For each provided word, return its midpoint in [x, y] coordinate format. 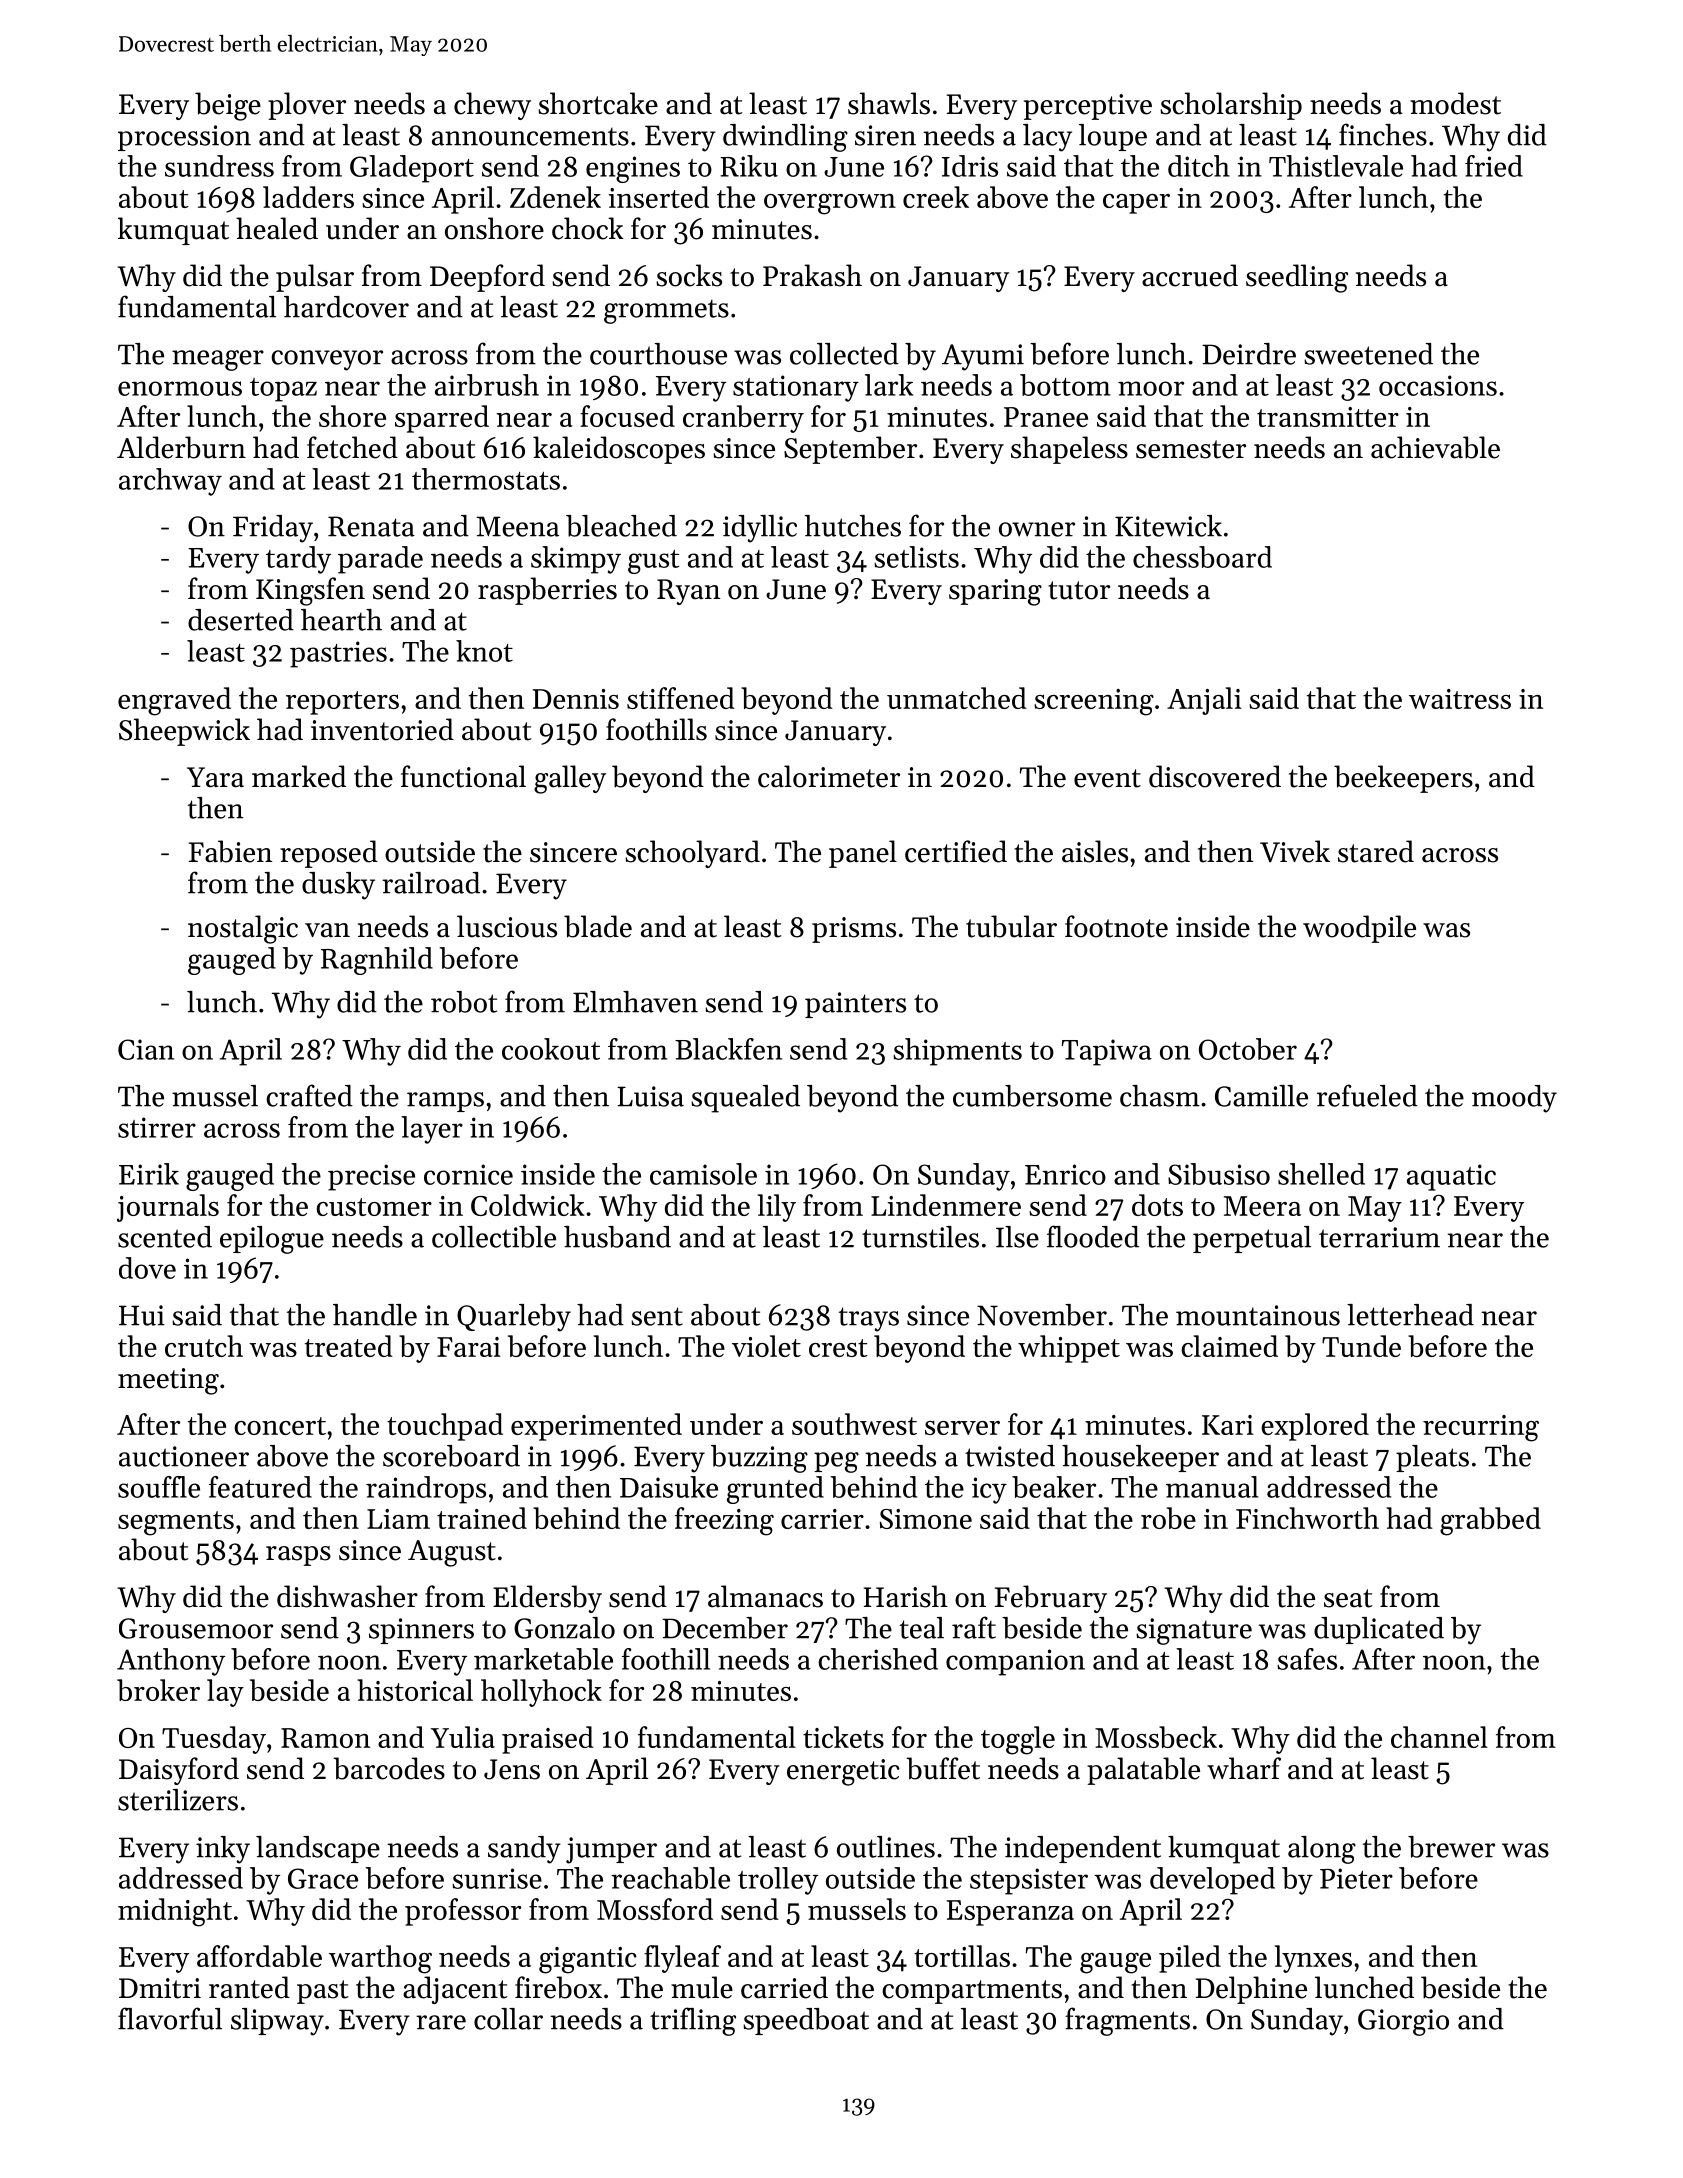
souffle [159, 1487]
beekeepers [1403, 779]
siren [885, 135]
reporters [342, 703]
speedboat [806, 2021]
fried [1494, 166]
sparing [995, 592]
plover [307, 106]
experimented [596, 1427]
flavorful [170, 2018]
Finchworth [1307, 1518]
